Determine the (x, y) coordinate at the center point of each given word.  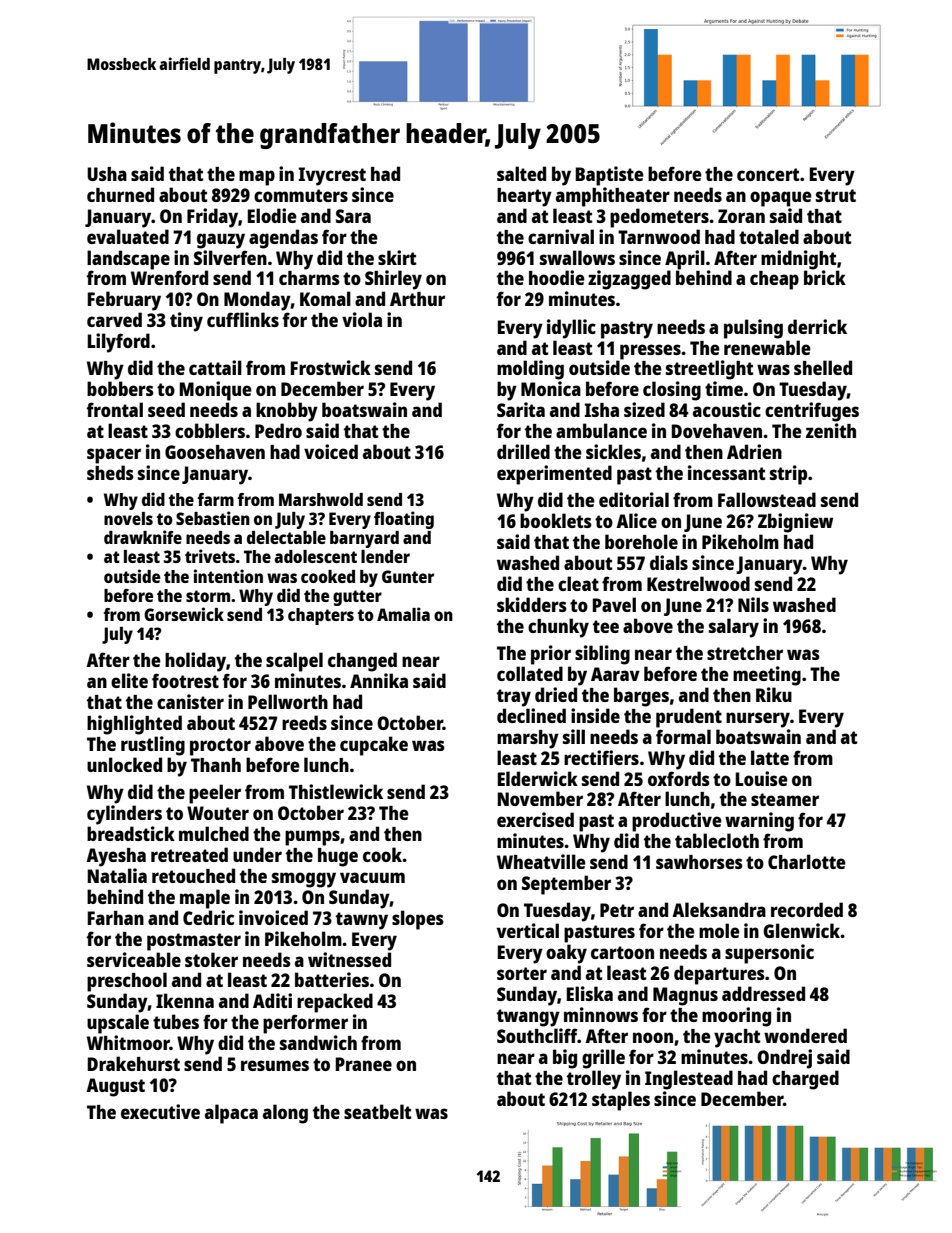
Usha (107, 174)
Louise (762, 778)
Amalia (403, 614)
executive (160, 1111)
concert (768, 174)
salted (521, 173)
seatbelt (377, 1111)
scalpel (294, 662)
